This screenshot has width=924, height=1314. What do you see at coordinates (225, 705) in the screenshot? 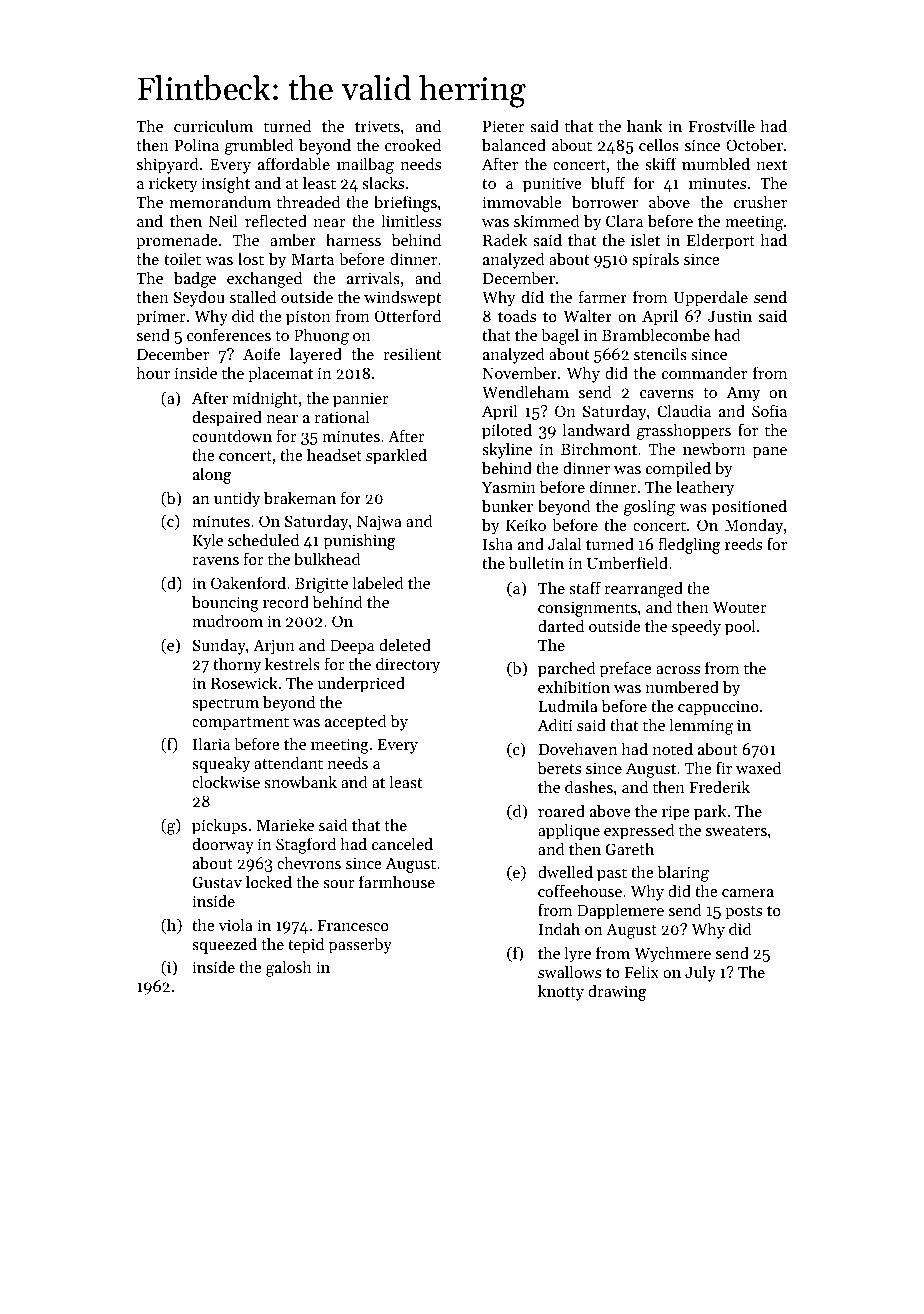
I see `spectrum` at bounding box center [225, 705].
